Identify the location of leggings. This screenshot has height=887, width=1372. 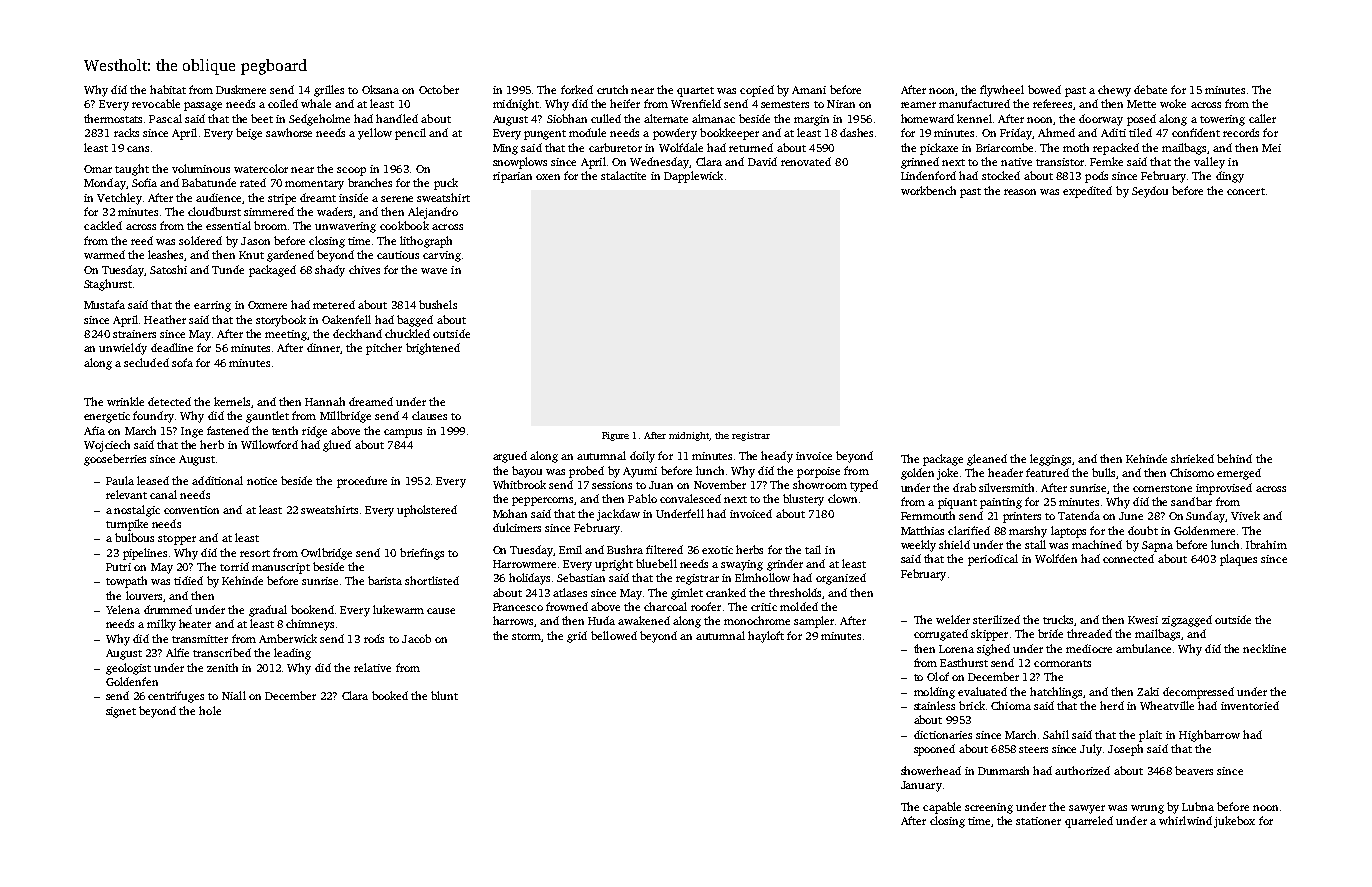
(1050, 460).
